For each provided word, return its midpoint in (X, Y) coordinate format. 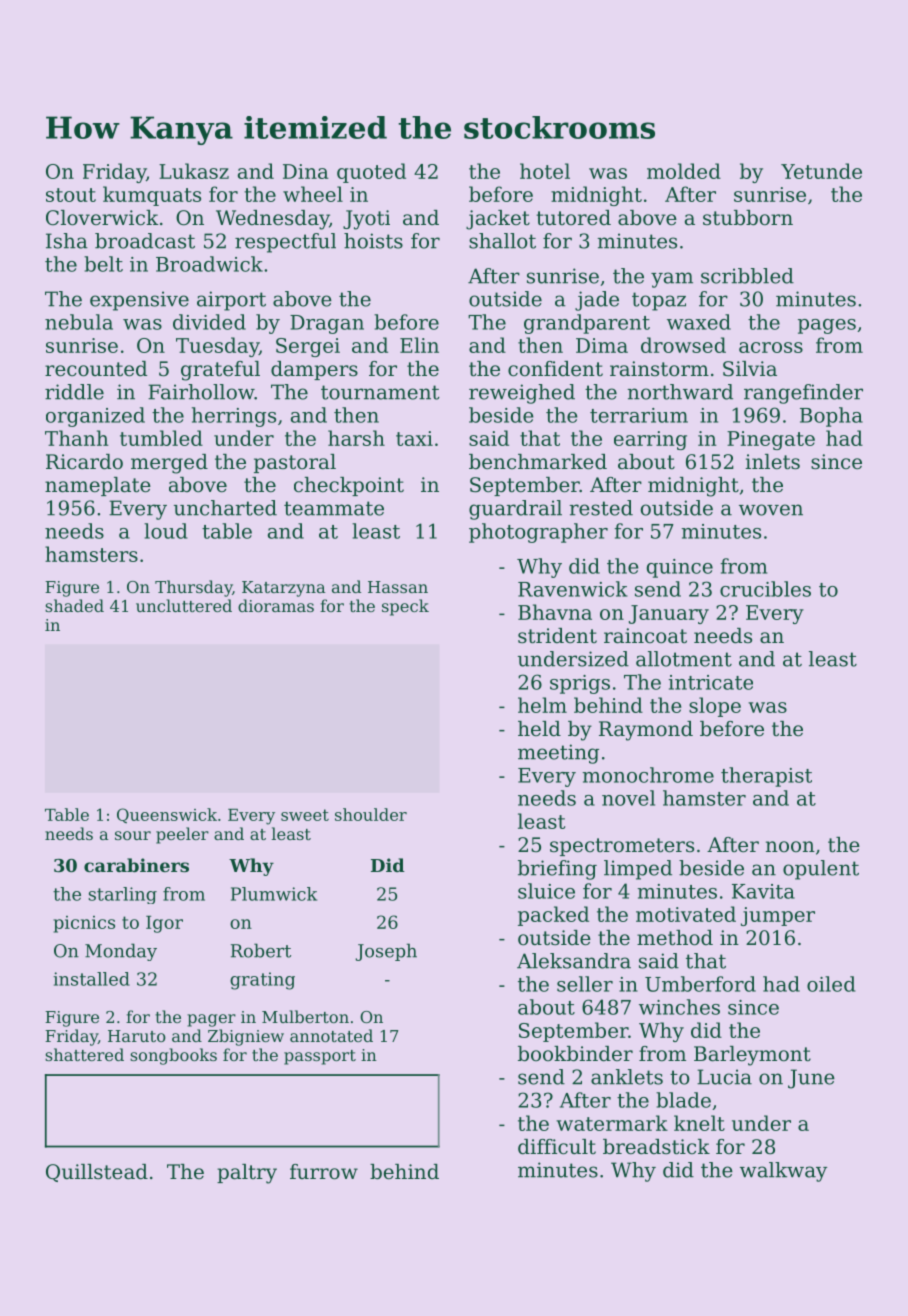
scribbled (747, 276)
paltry (247, 1174)
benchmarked (538, 462)
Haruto (137, 1036)
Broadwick (209, 264)
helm (542, 705)
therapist (766, 777)
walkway (783, 1172)
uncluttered (184, 605)
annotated (331, 1035)
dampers (314, 370)
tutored (573, 218)
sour (133, 835)
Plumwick (274, 894)
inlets (772, 462)
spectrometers (622, 847)
